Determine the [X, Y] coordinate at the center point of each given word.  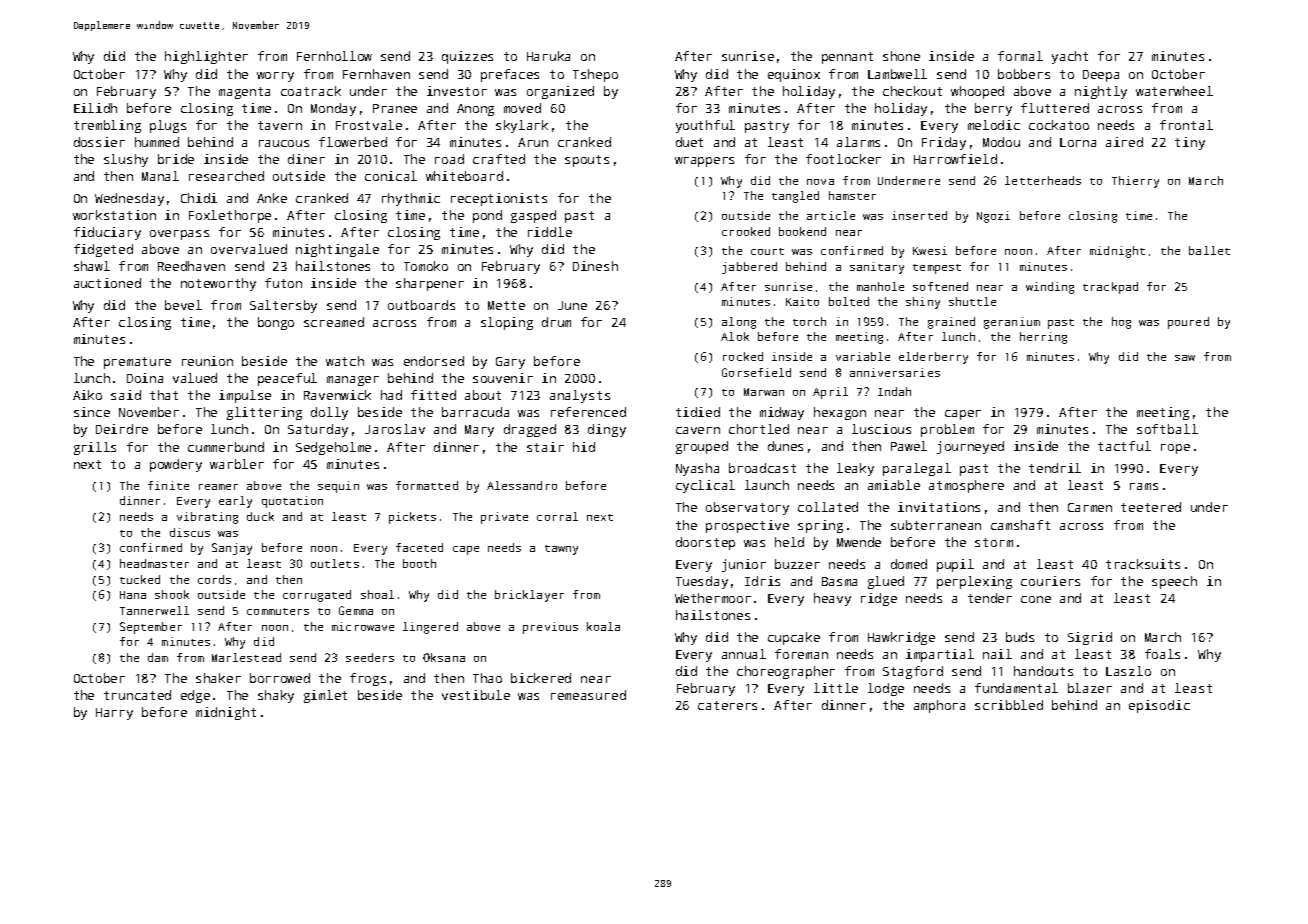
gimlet [325, 696]
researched [226, 176]
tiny [1190, 143]
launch [767, 485]
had [391, 395]
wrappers [704, 162]
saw [1185, 358]
